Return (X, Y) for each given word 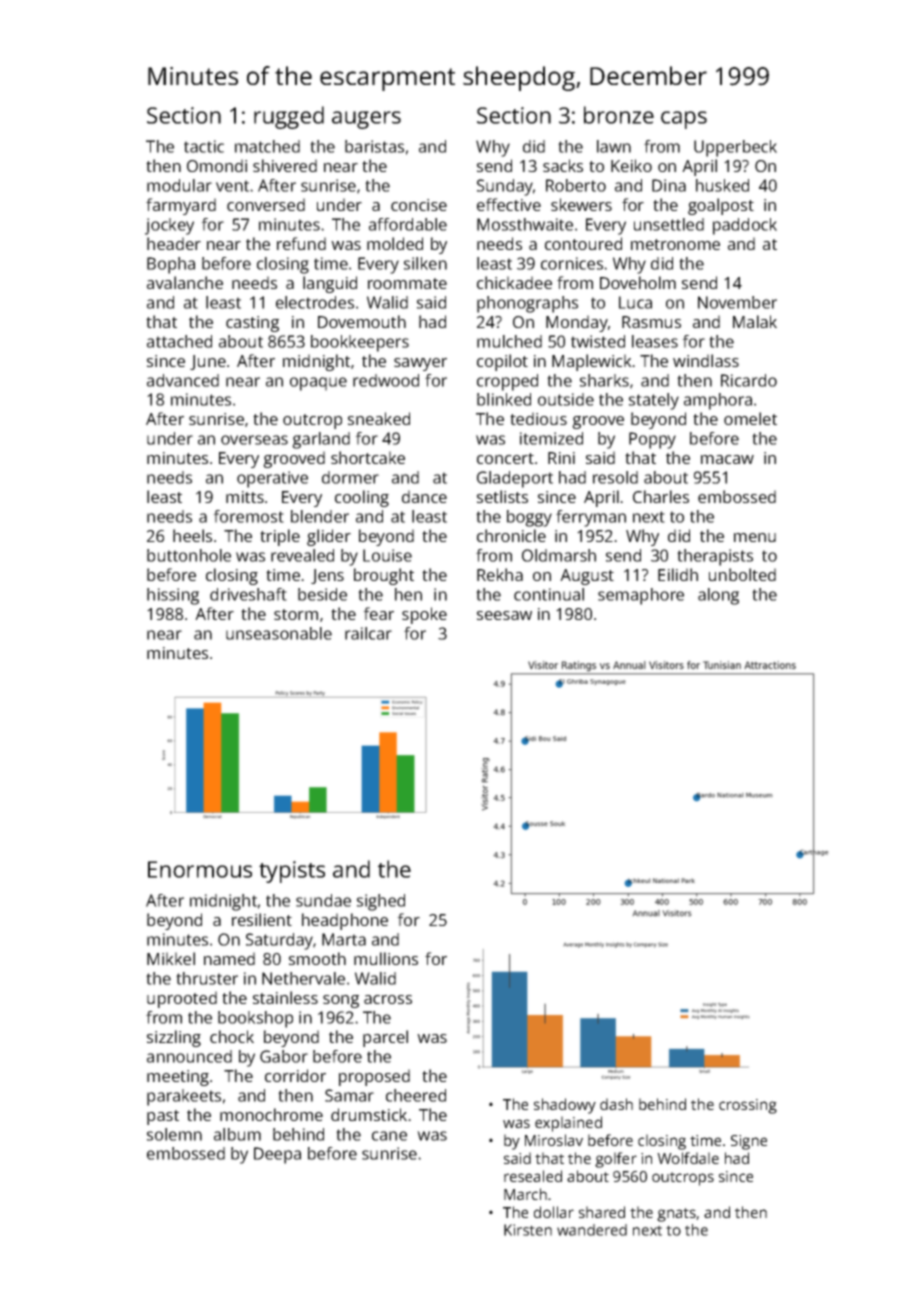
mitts (245, 497)
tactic (204, 146)
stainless (285, 997)
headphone (345, 921)
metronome (675, 244)
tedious (538, 418)
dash (616, 1104)
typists (292, 872)
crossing (748, 1106)
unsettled (669, 224)
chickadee (514, 282)
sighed (381, 902)
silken (425, 263)
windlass (706, 360)
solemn (174, 1134)
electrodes (315, 302)
